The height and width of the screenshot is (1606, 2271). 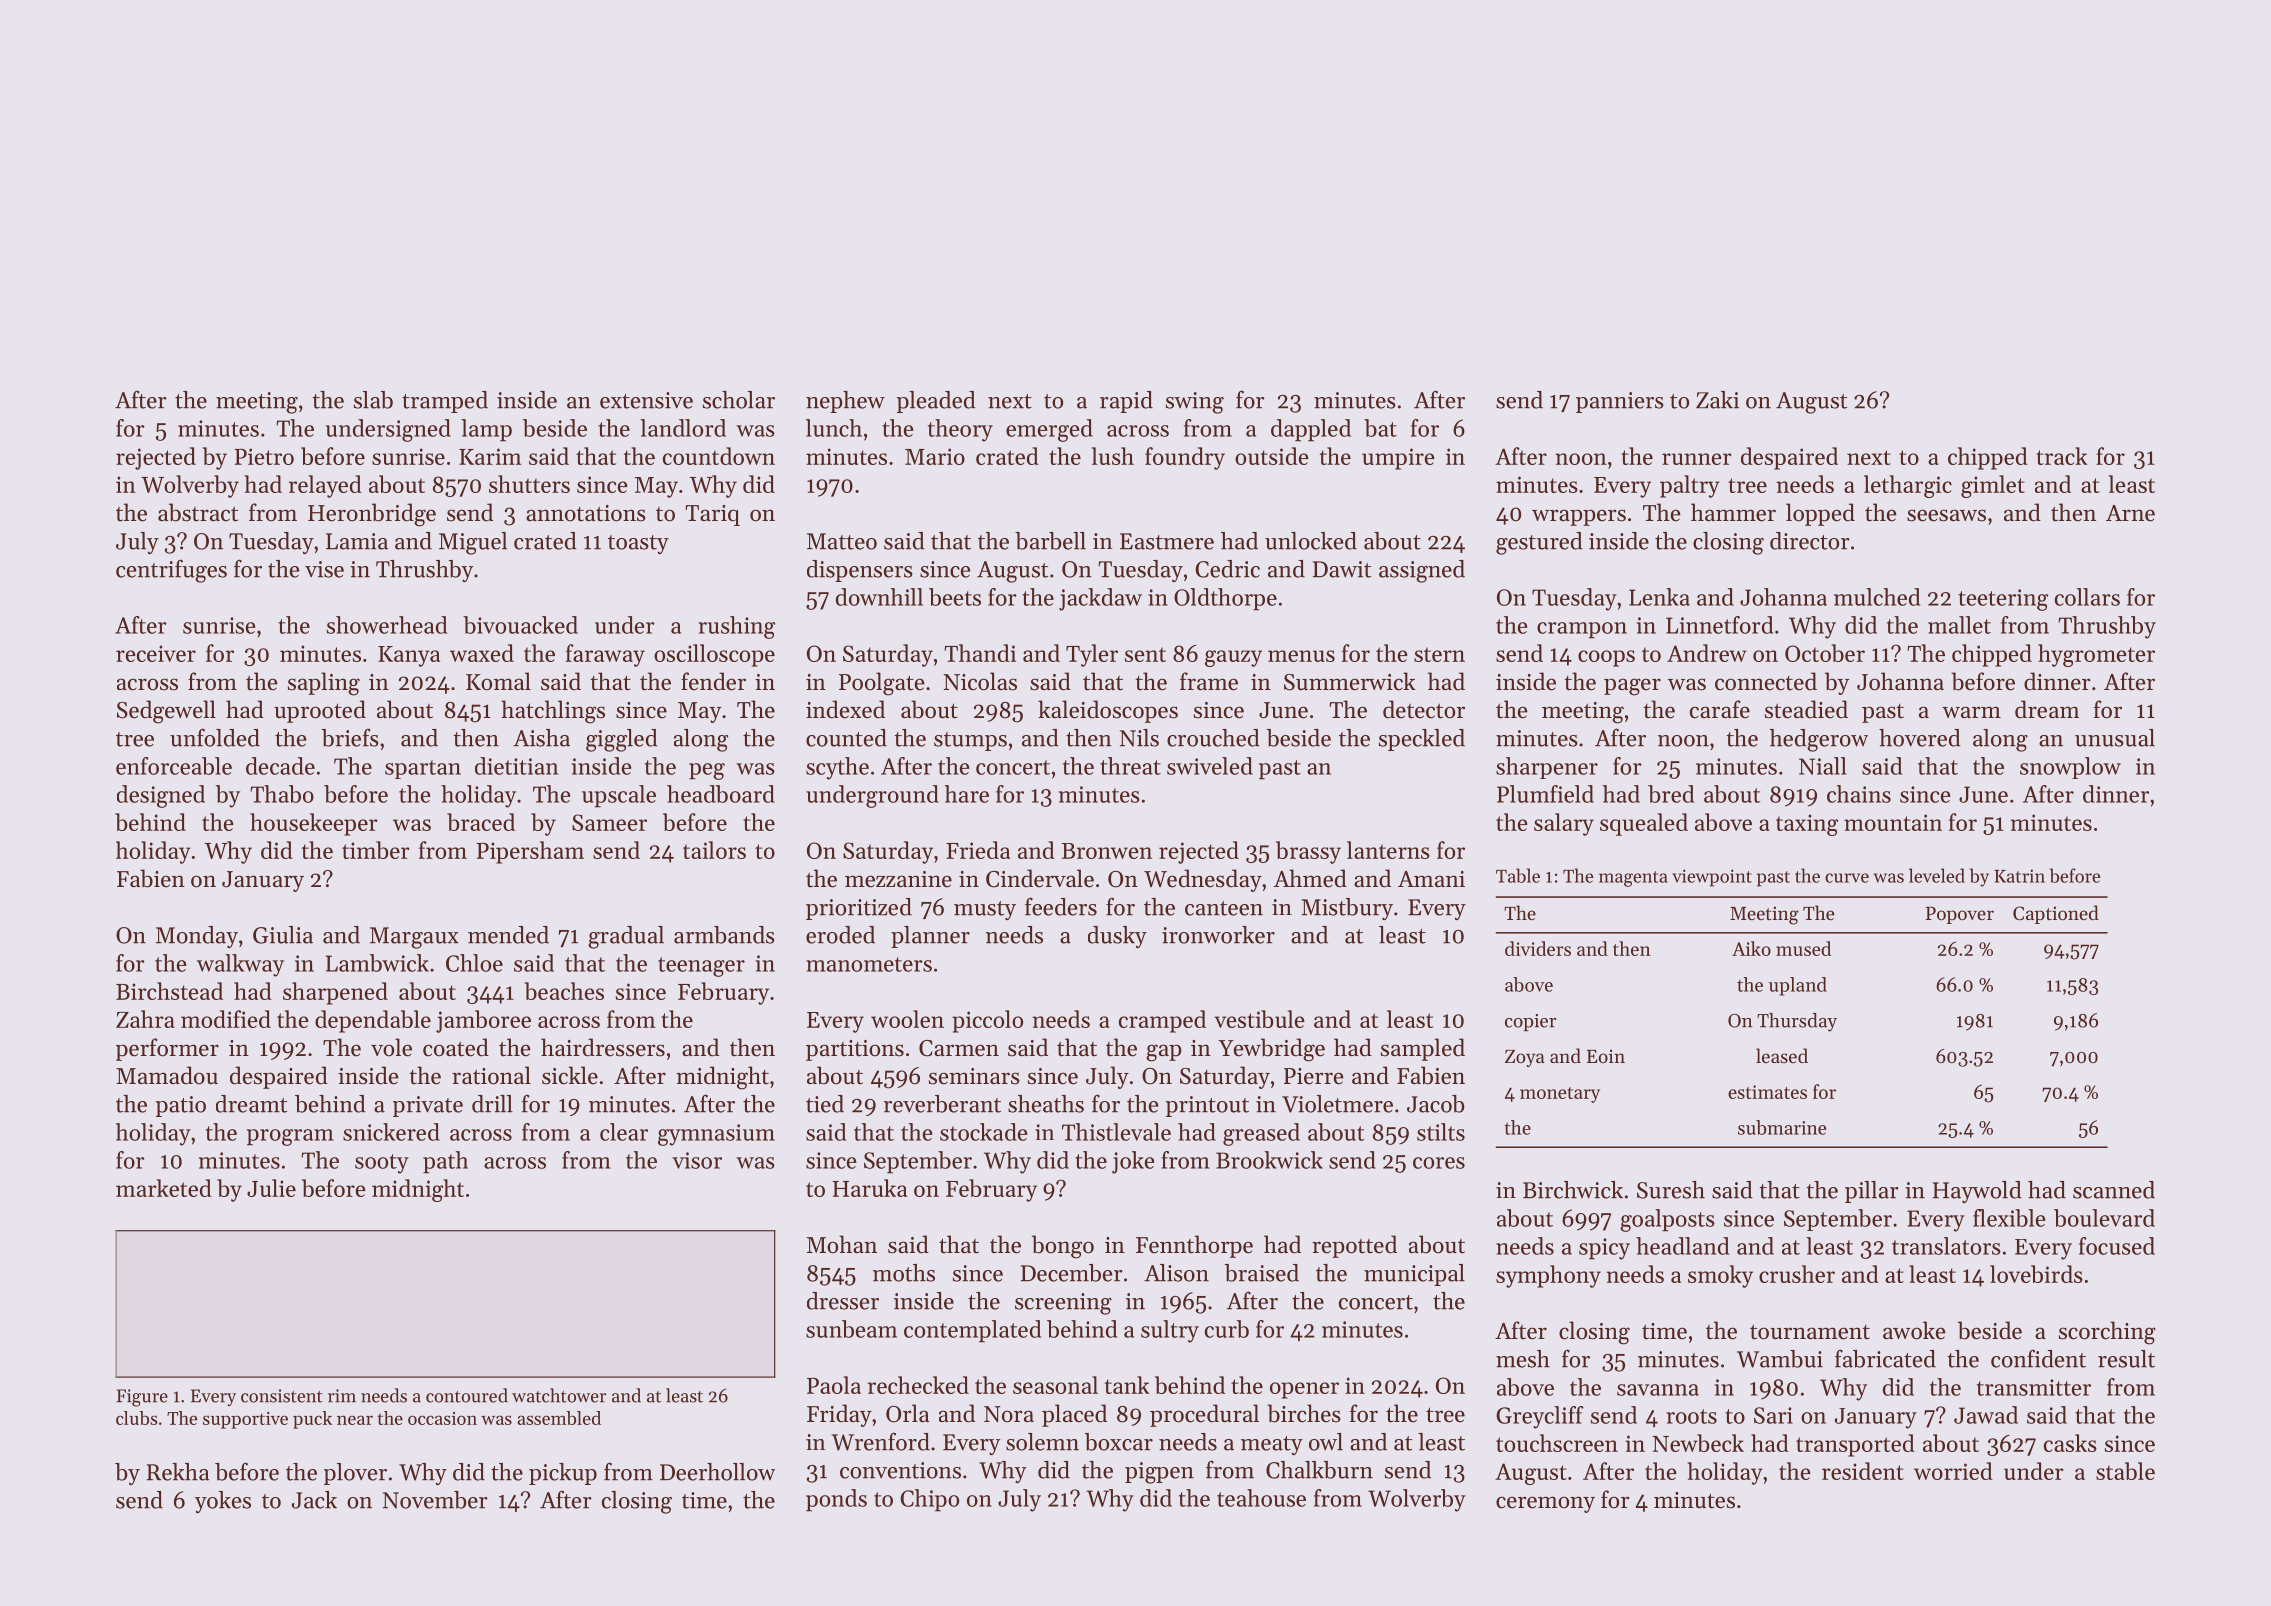 What do you see at coordinates (1545, 1504) in the screenshot?
I see `ceremony` at bounding box center [1545, 1504].
